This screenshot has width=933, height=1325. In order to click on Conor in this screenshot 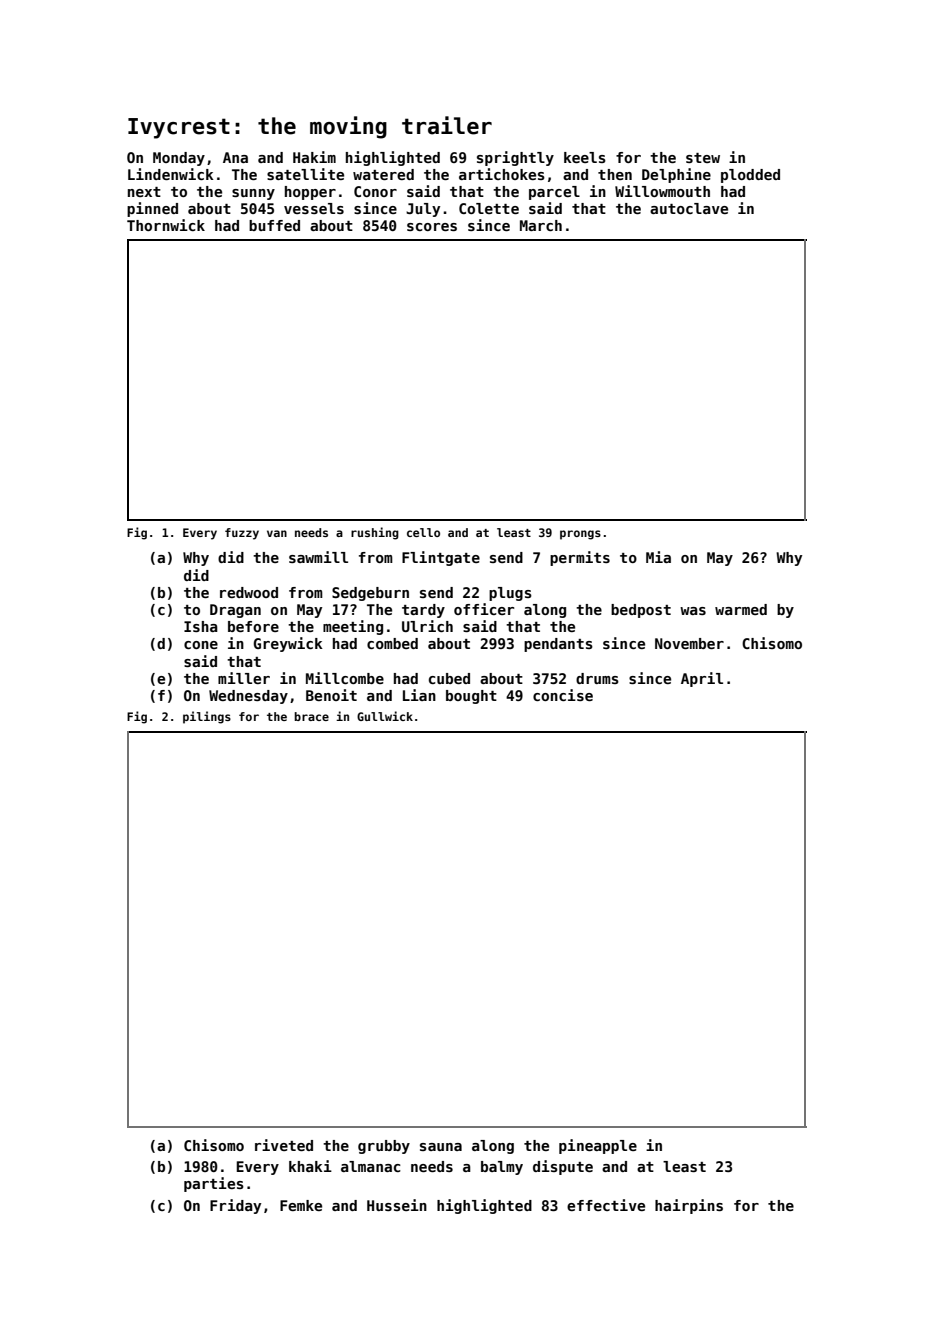, I will do `click(375, 191)`.
